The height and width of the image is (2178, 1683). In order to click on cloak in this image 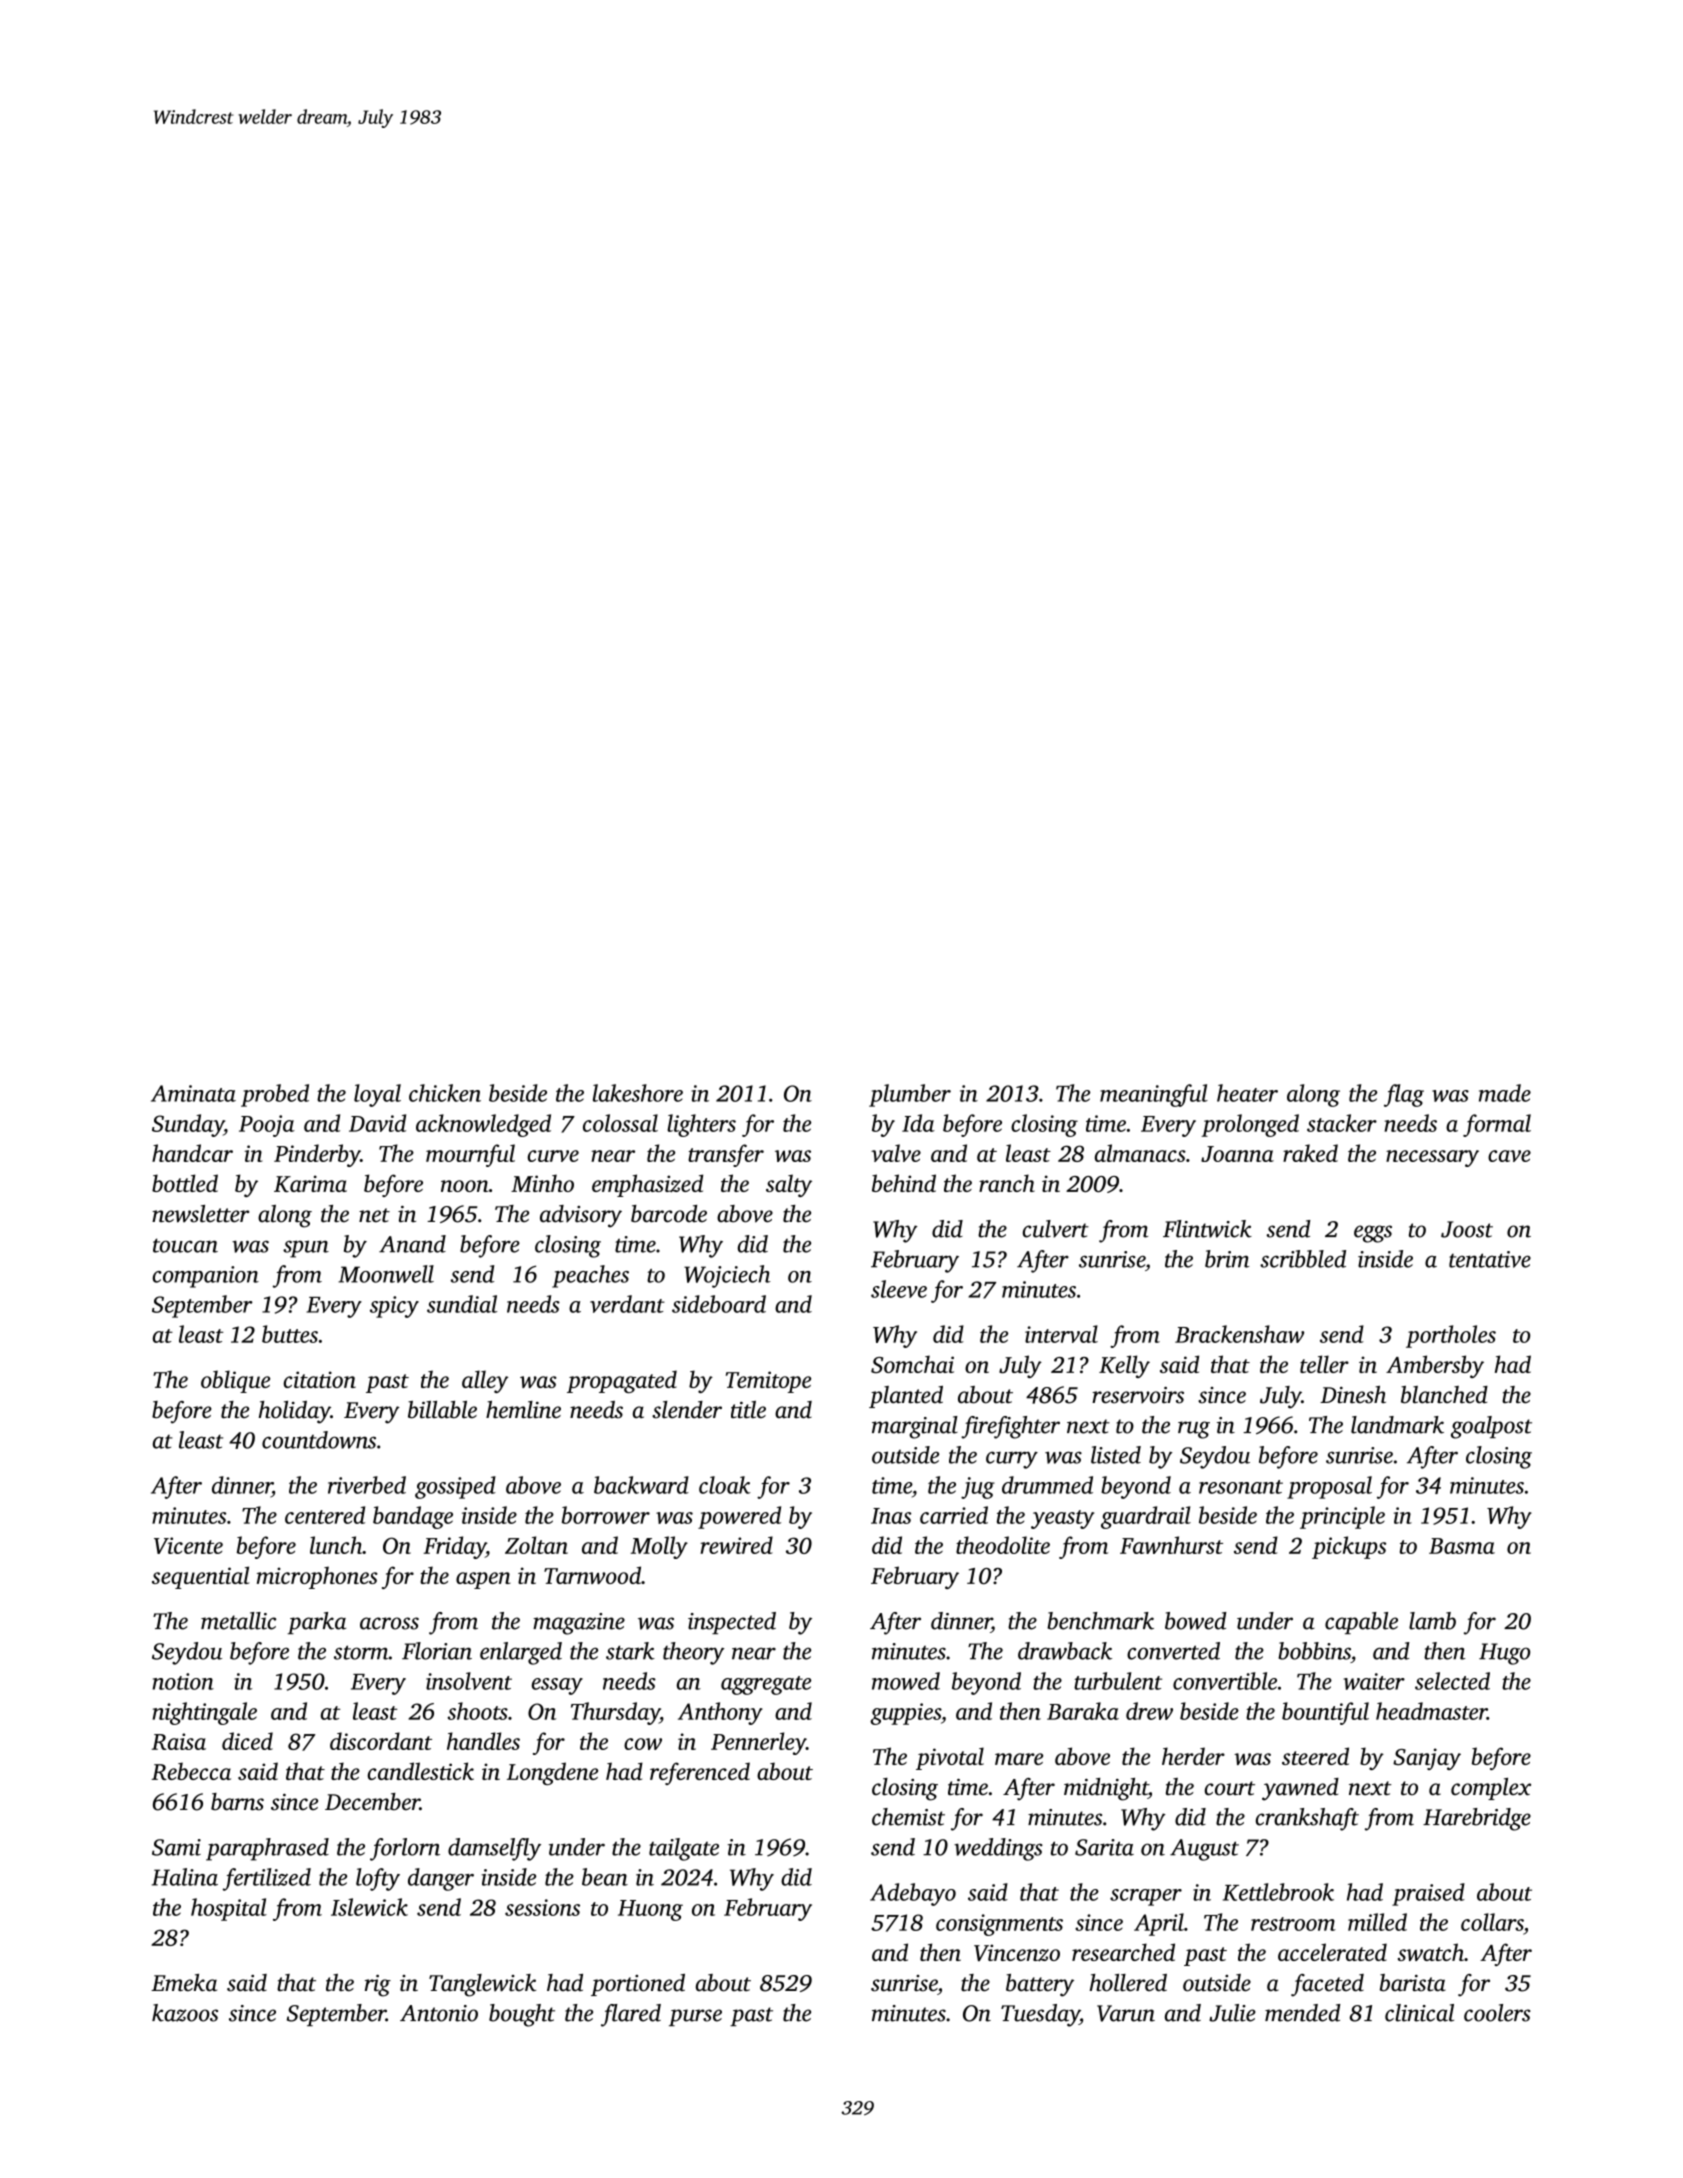, I will do `click(725, 1485)`.
